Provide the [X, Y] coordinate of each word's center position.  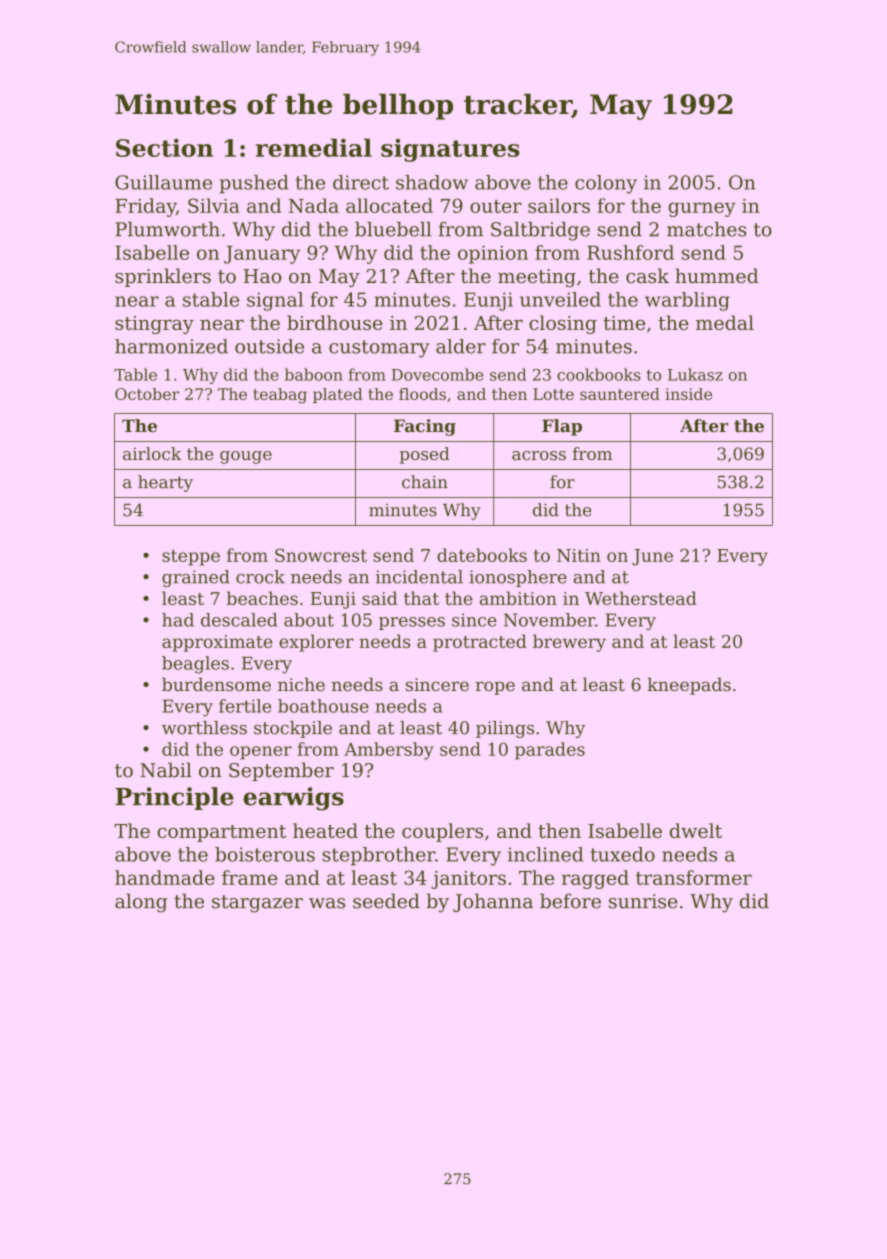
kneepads [689, 686]
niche [301, 684]
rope [495, 688]
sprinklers [163, 277]
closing [563, 324]
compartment [221, 833]
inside [688, 394]
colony [606, 184]
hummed [716, 275]
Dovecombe [437, 374]
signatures [450, 150]
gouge [246, 457]
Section [164, 147]
